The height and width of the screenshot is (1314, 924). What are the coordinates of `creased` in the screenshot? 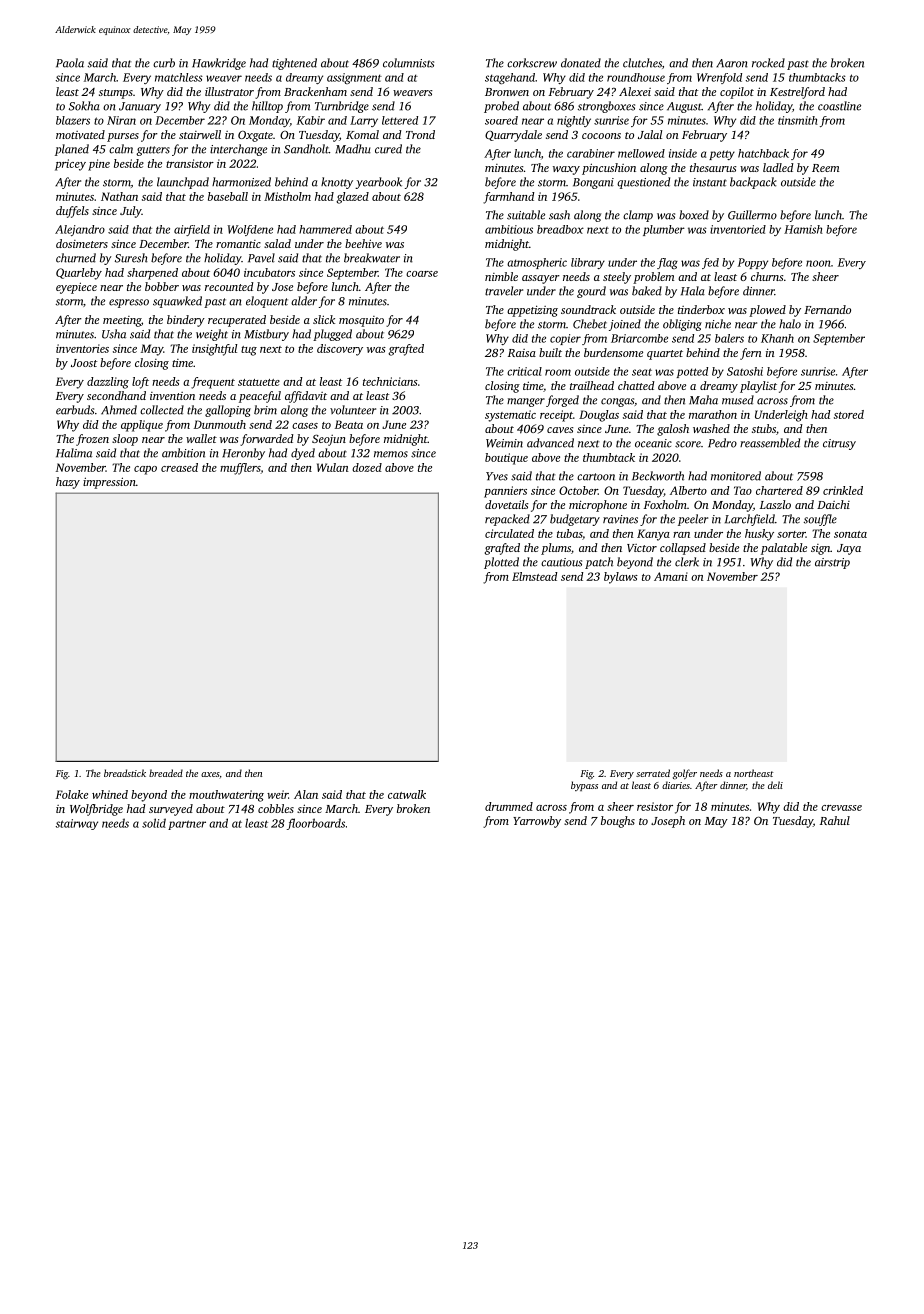 It's located at (179, 467).
